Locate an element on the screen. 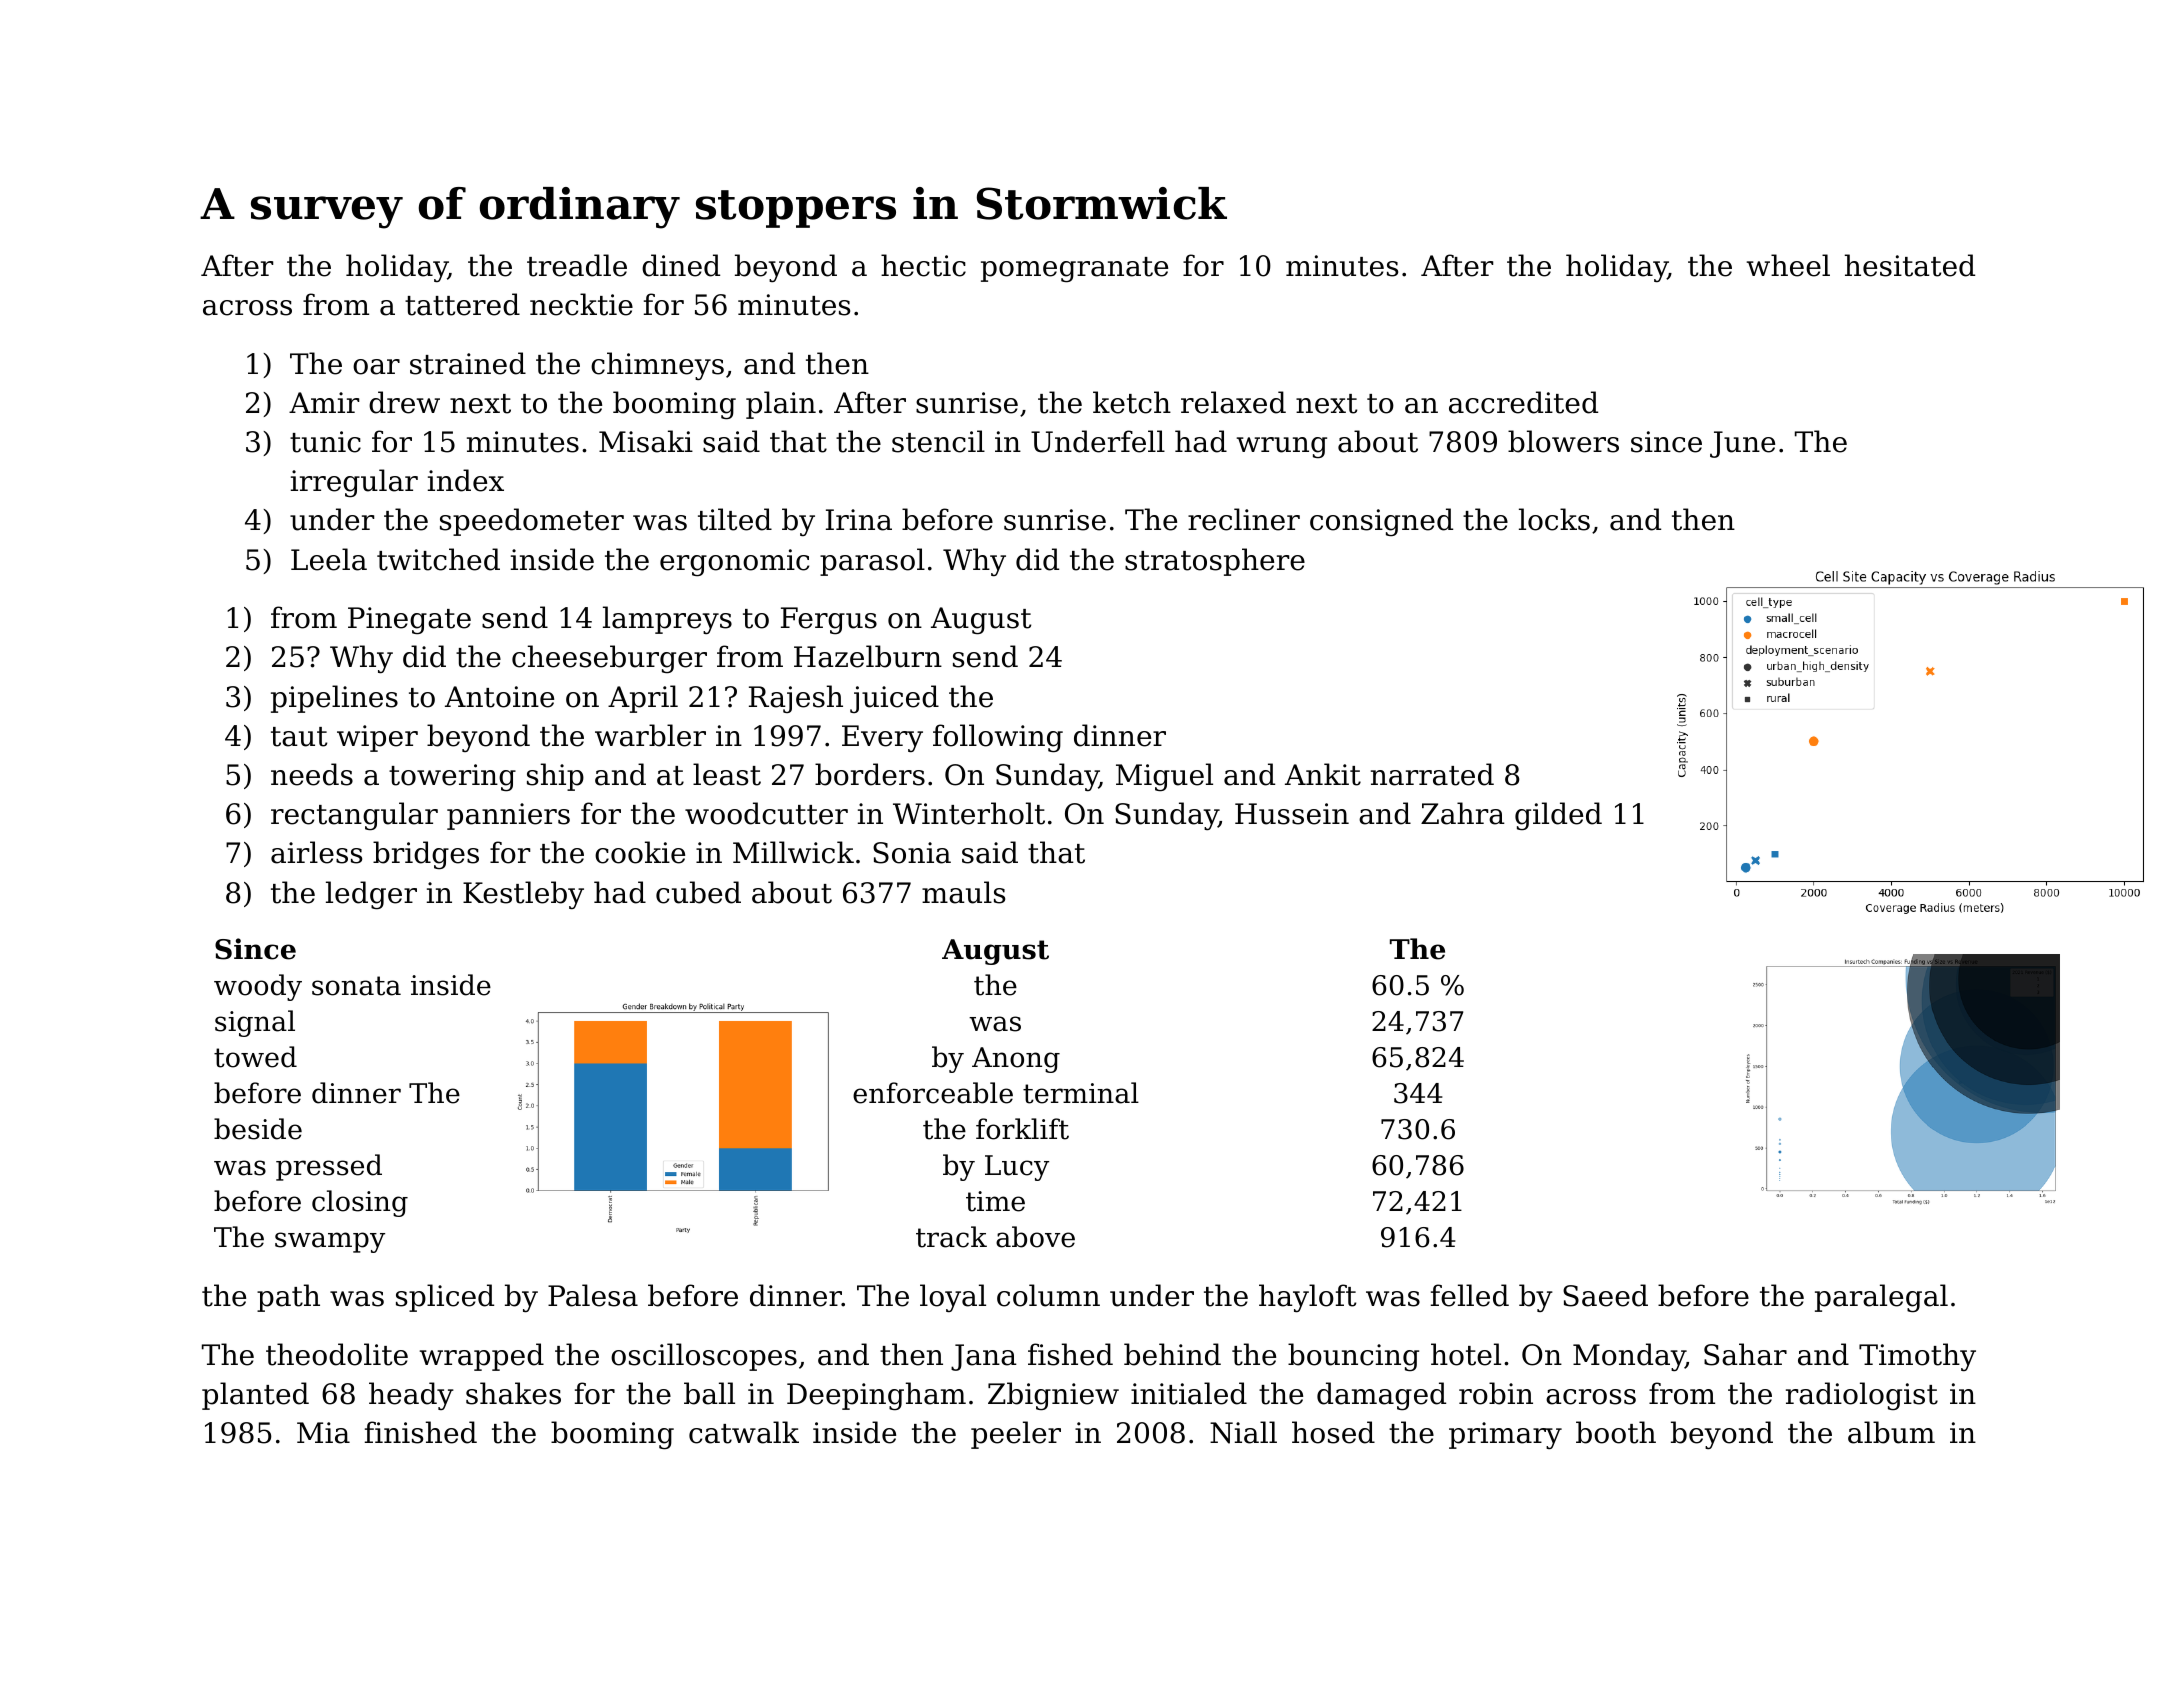  pipelines is located at coordinates (334, 699).
